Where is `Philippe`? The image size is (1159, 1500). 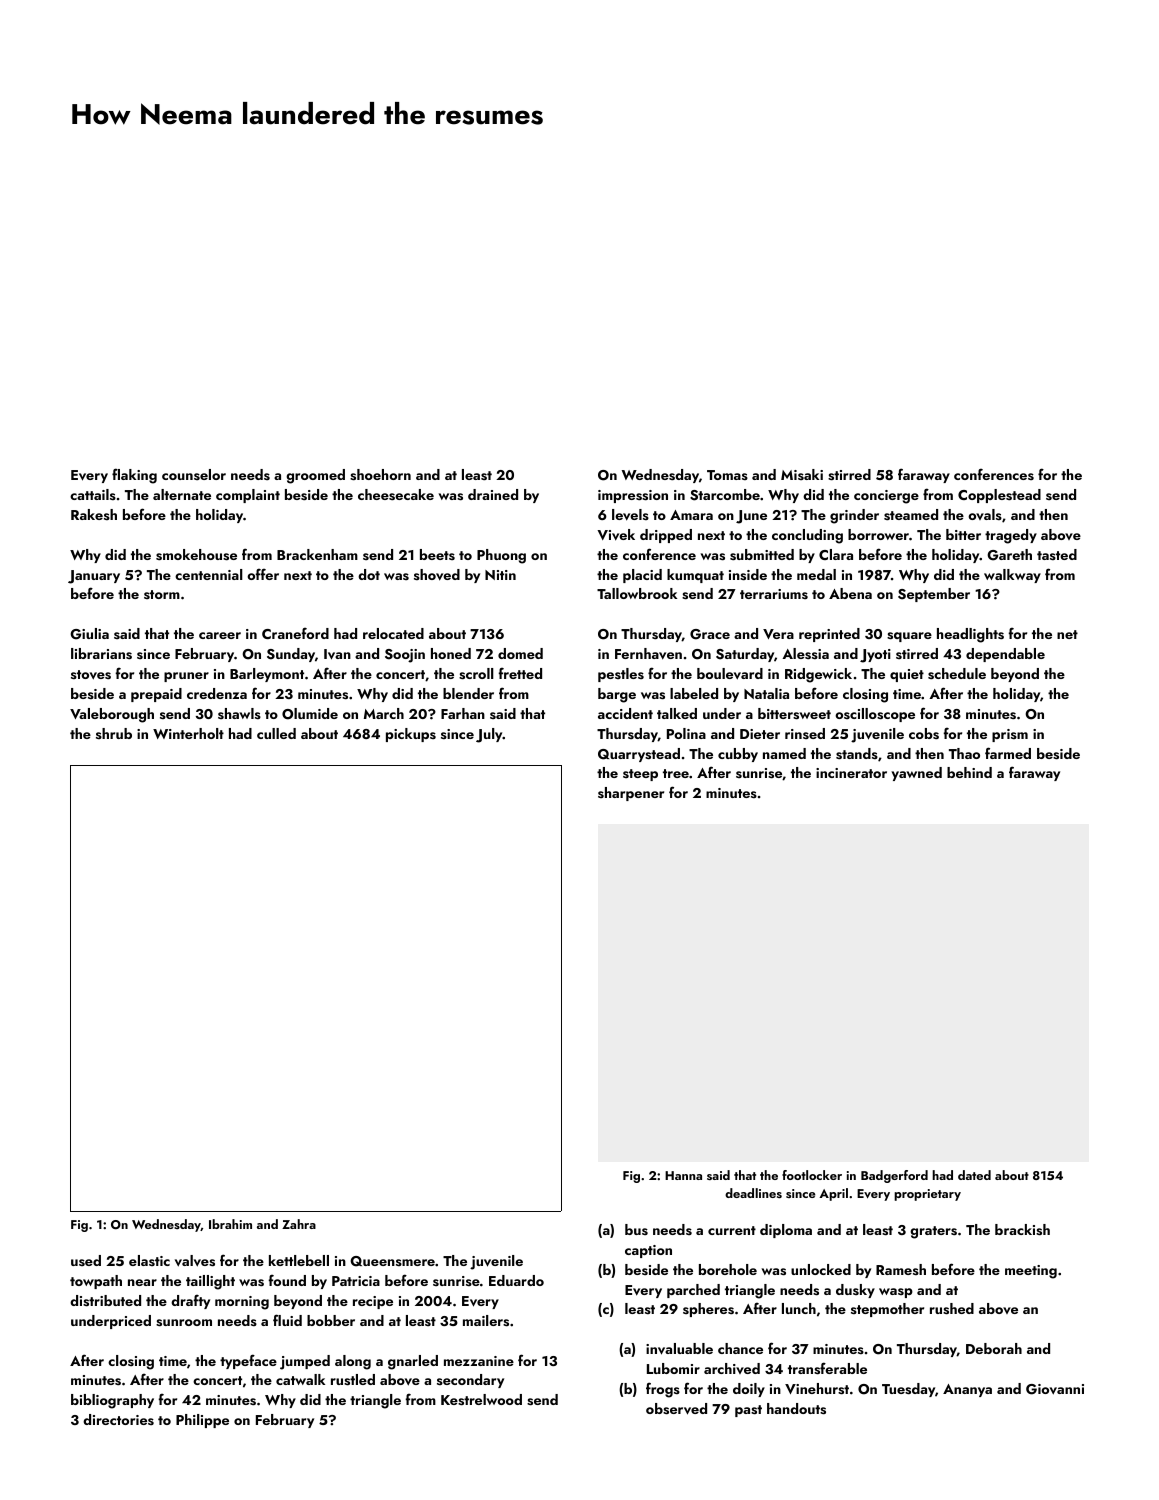 Philippe is located at coordinates (202, 1421).
